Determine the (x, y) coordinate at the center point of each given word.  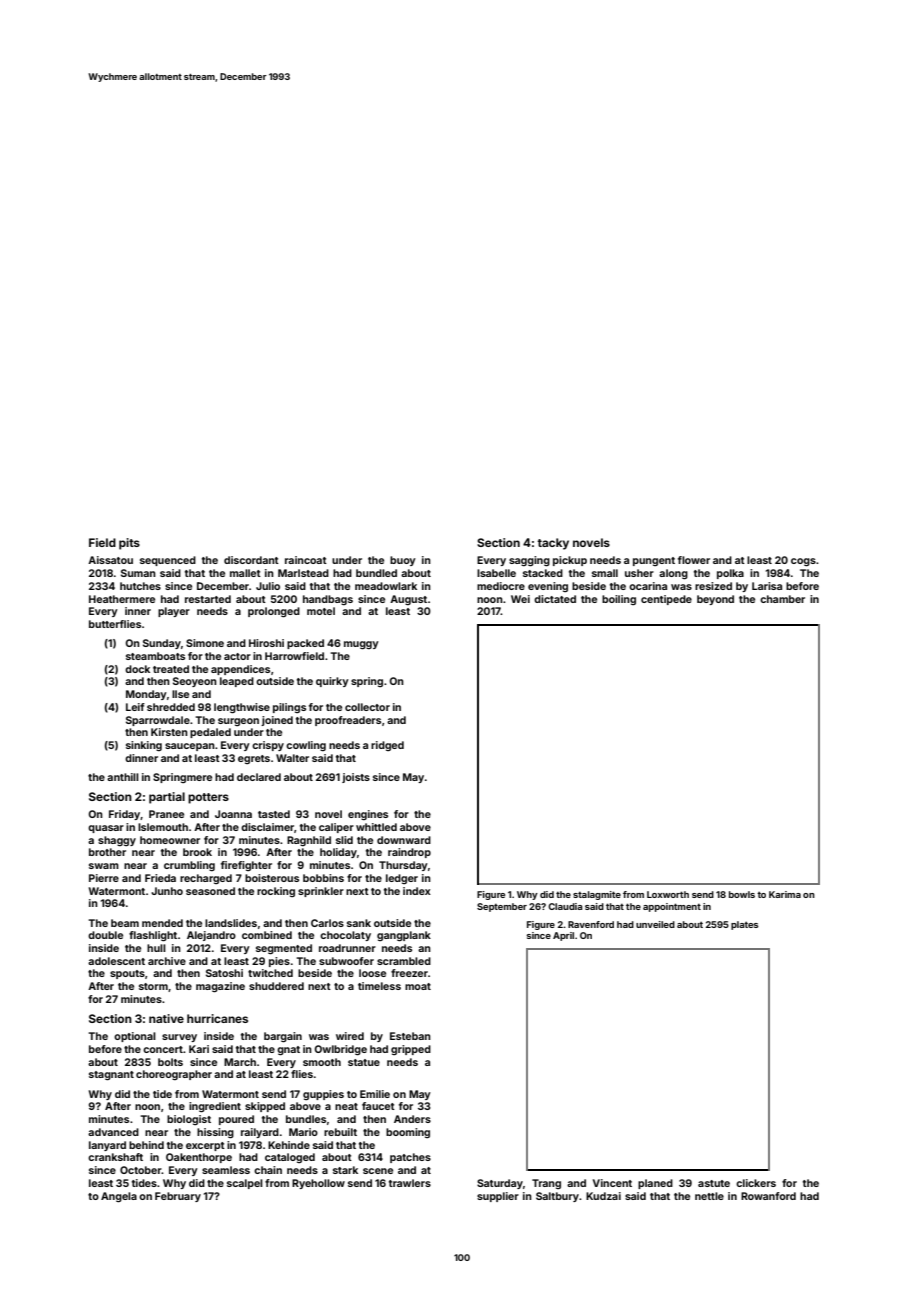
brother (107, 852)
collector (367, 707)
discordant (251, 560)
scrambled (404, 961)
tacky (553, 544)
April (563, 936)
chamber (782, 599)
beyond (715, 600)
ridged (387, 746)
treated (171, 669)
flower (694, 560)
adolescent (116, 961)
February (178, 1197)
